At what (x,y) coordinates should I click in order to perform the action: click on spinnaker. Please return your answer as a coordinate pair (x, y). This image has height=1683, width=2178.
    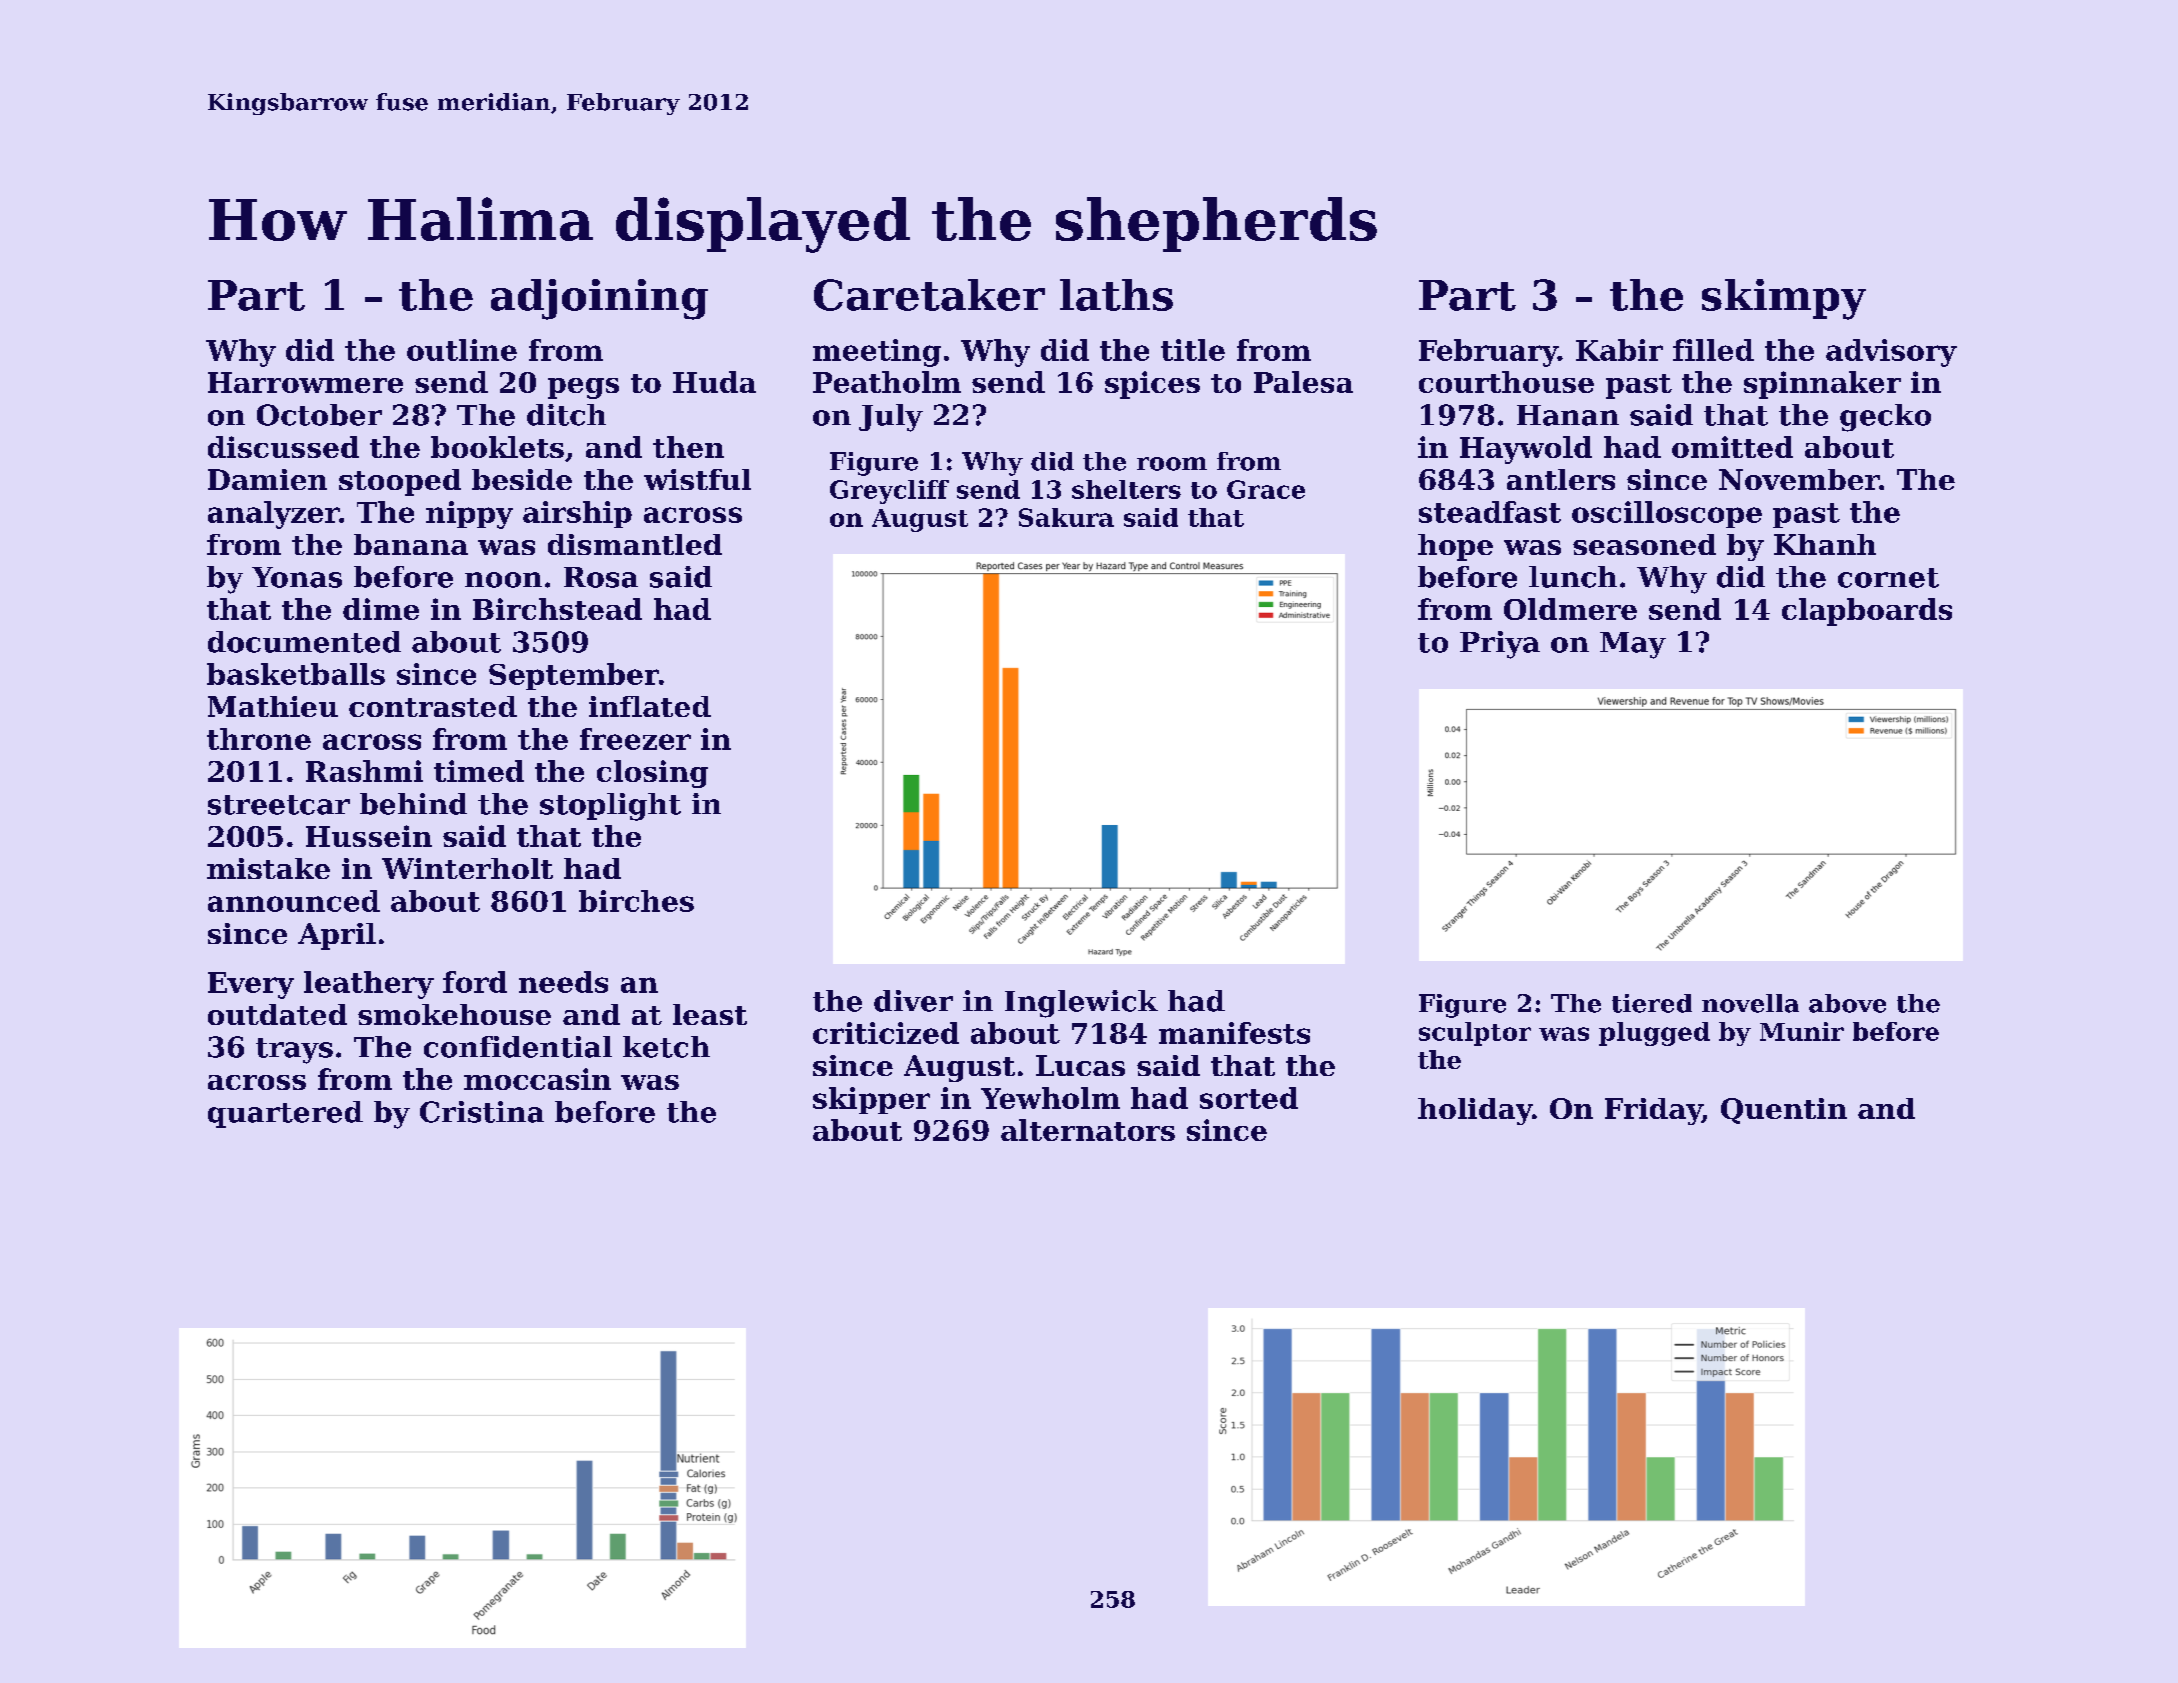
    Looking at the image, I should click on (1822, 385).
